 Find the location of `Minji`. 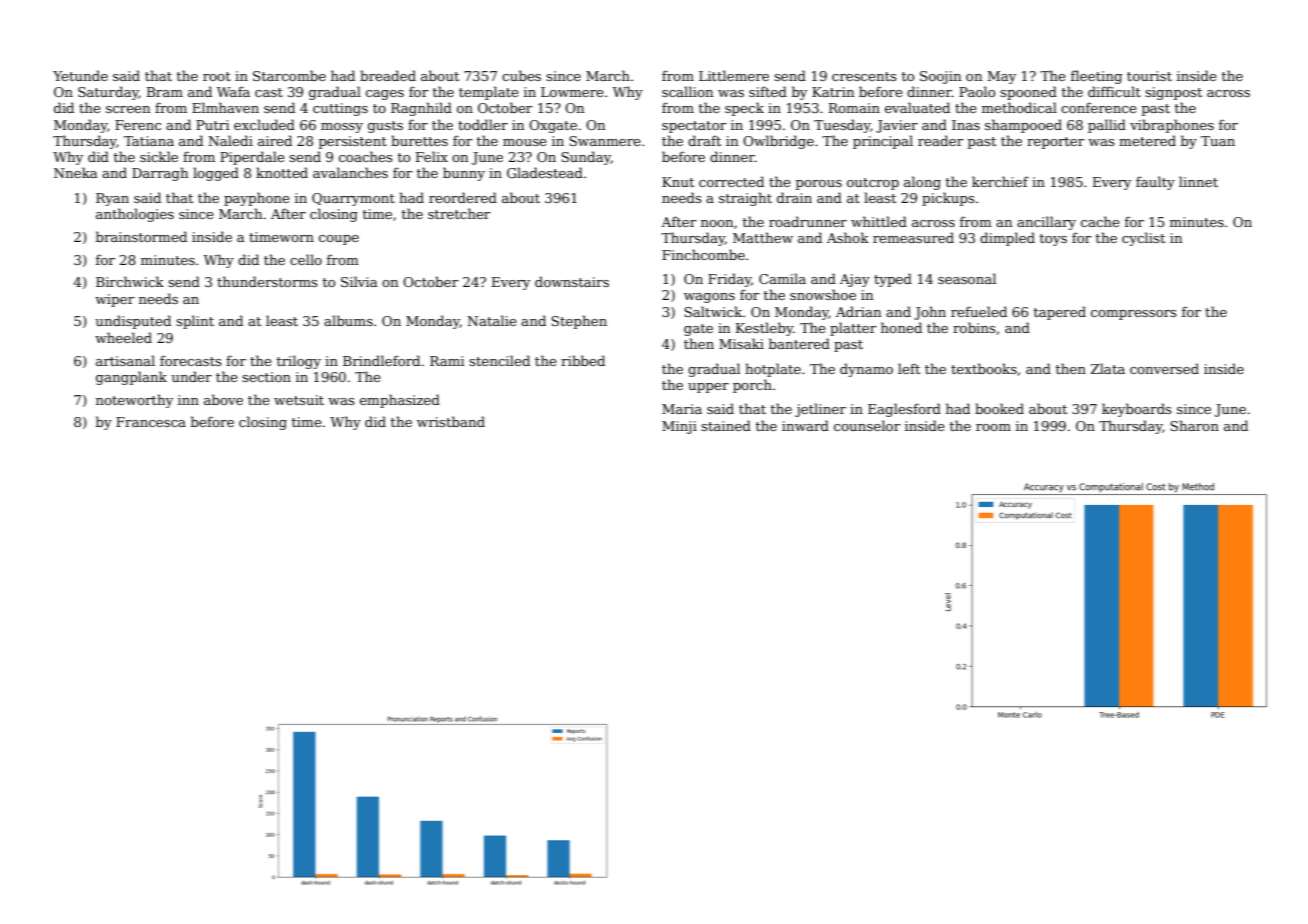

Minji is located at coordinates (679, 427).
